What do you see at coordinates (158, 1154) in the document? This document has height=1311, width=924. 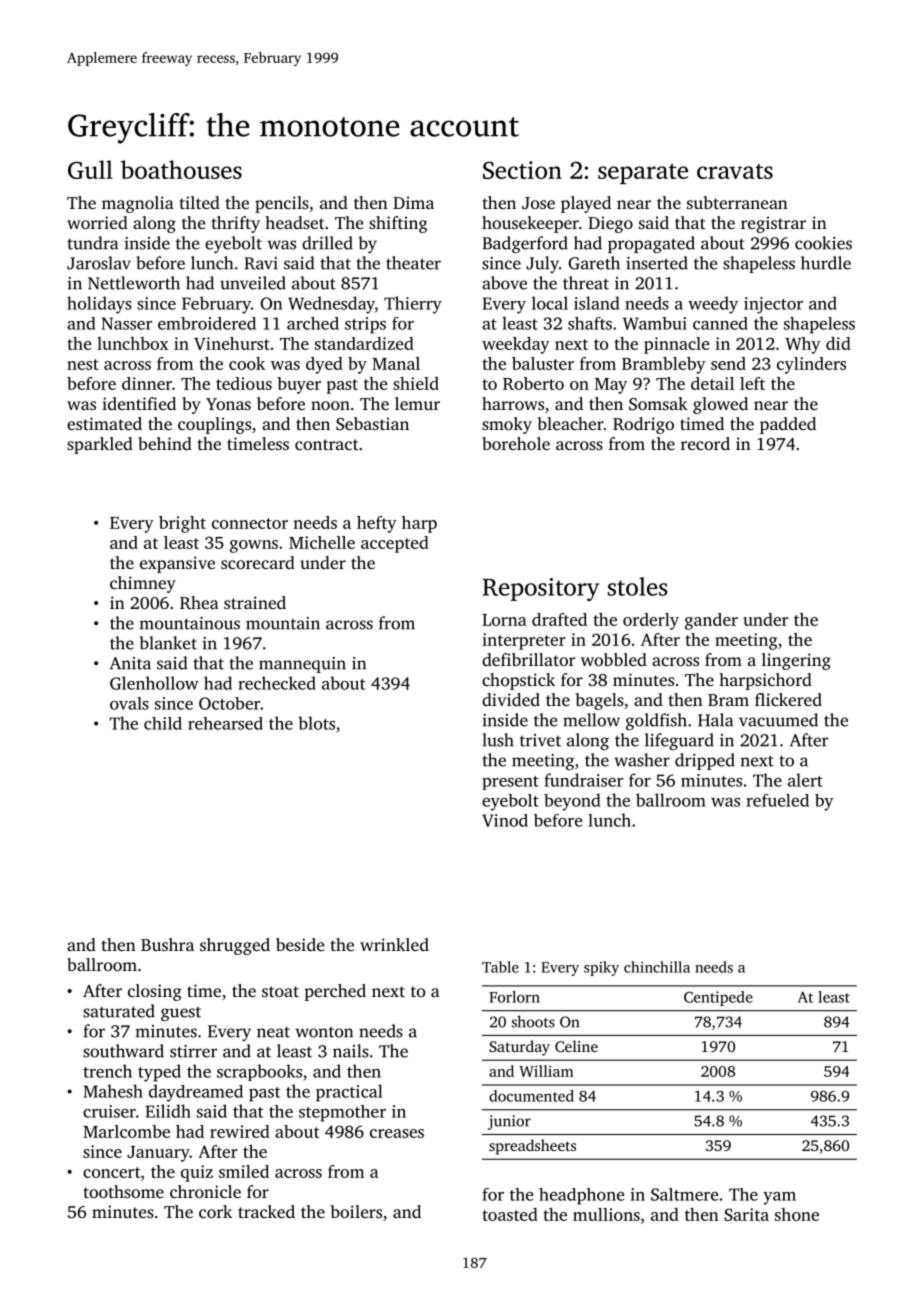 I see `January` at bounding box center [158, 1154].
